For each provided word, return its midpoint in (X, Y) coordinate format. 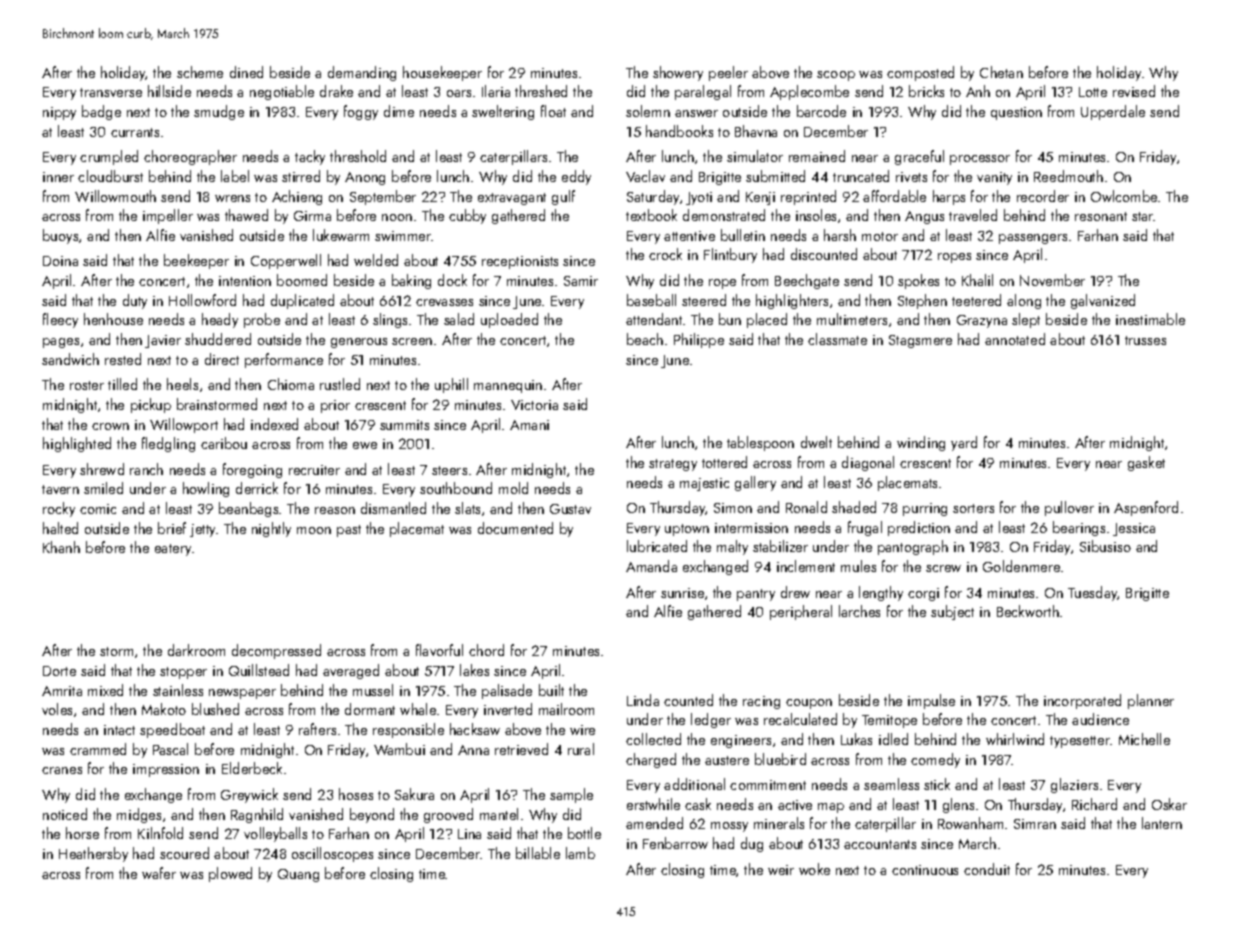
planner (1151, 701)
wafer (159, 873)
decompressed (276, 651)
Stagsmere (920, 341)
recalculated (800, 719)
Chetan (1001, 72)
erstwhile (653, 804)
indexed (274, 424)
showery (678, 73)
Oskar (1169, 804)
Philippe (699, 340)
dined (246, 72)
